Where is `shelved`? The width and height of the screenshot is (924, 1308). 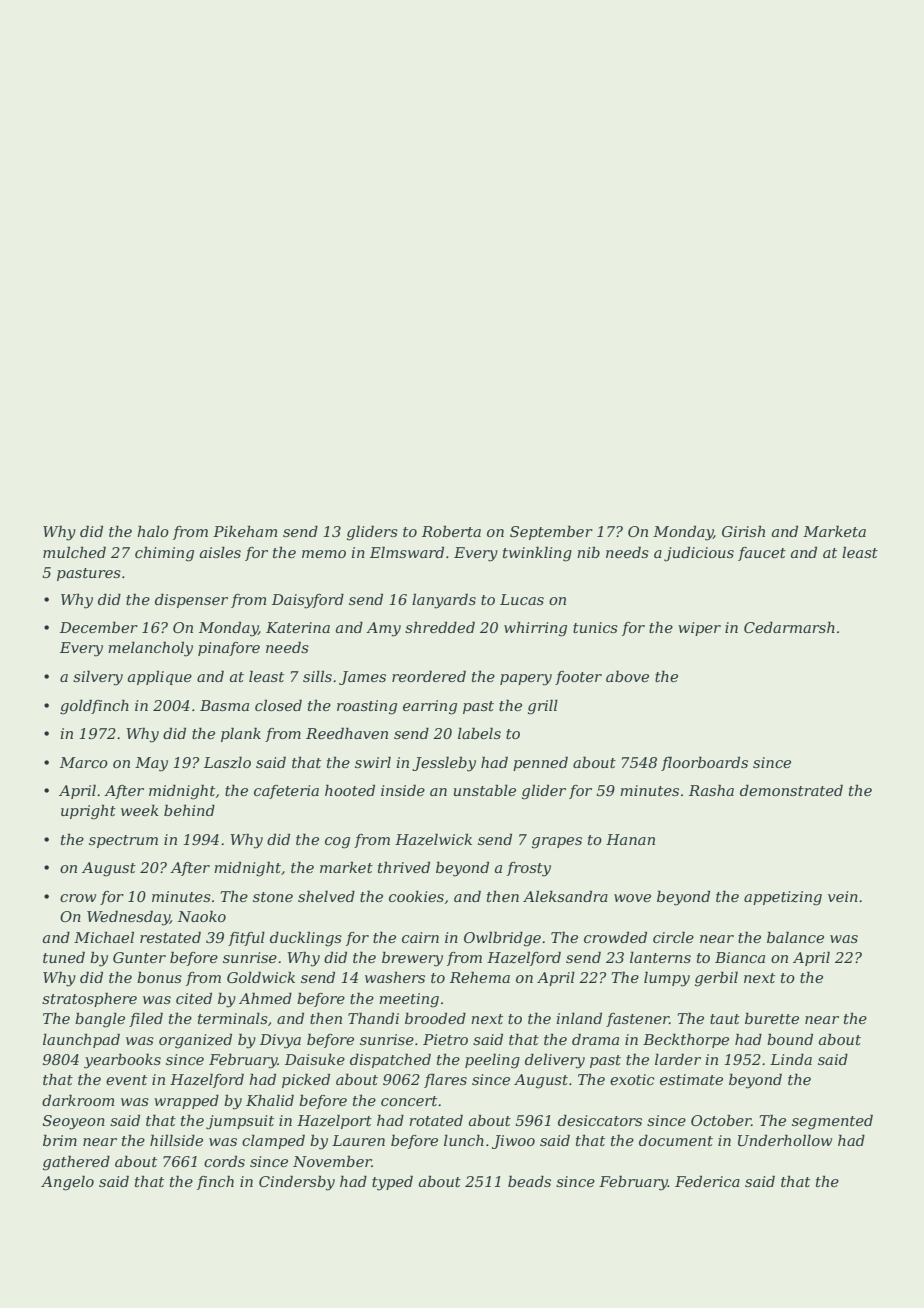
shelved is located at coordinates (326, 896).
